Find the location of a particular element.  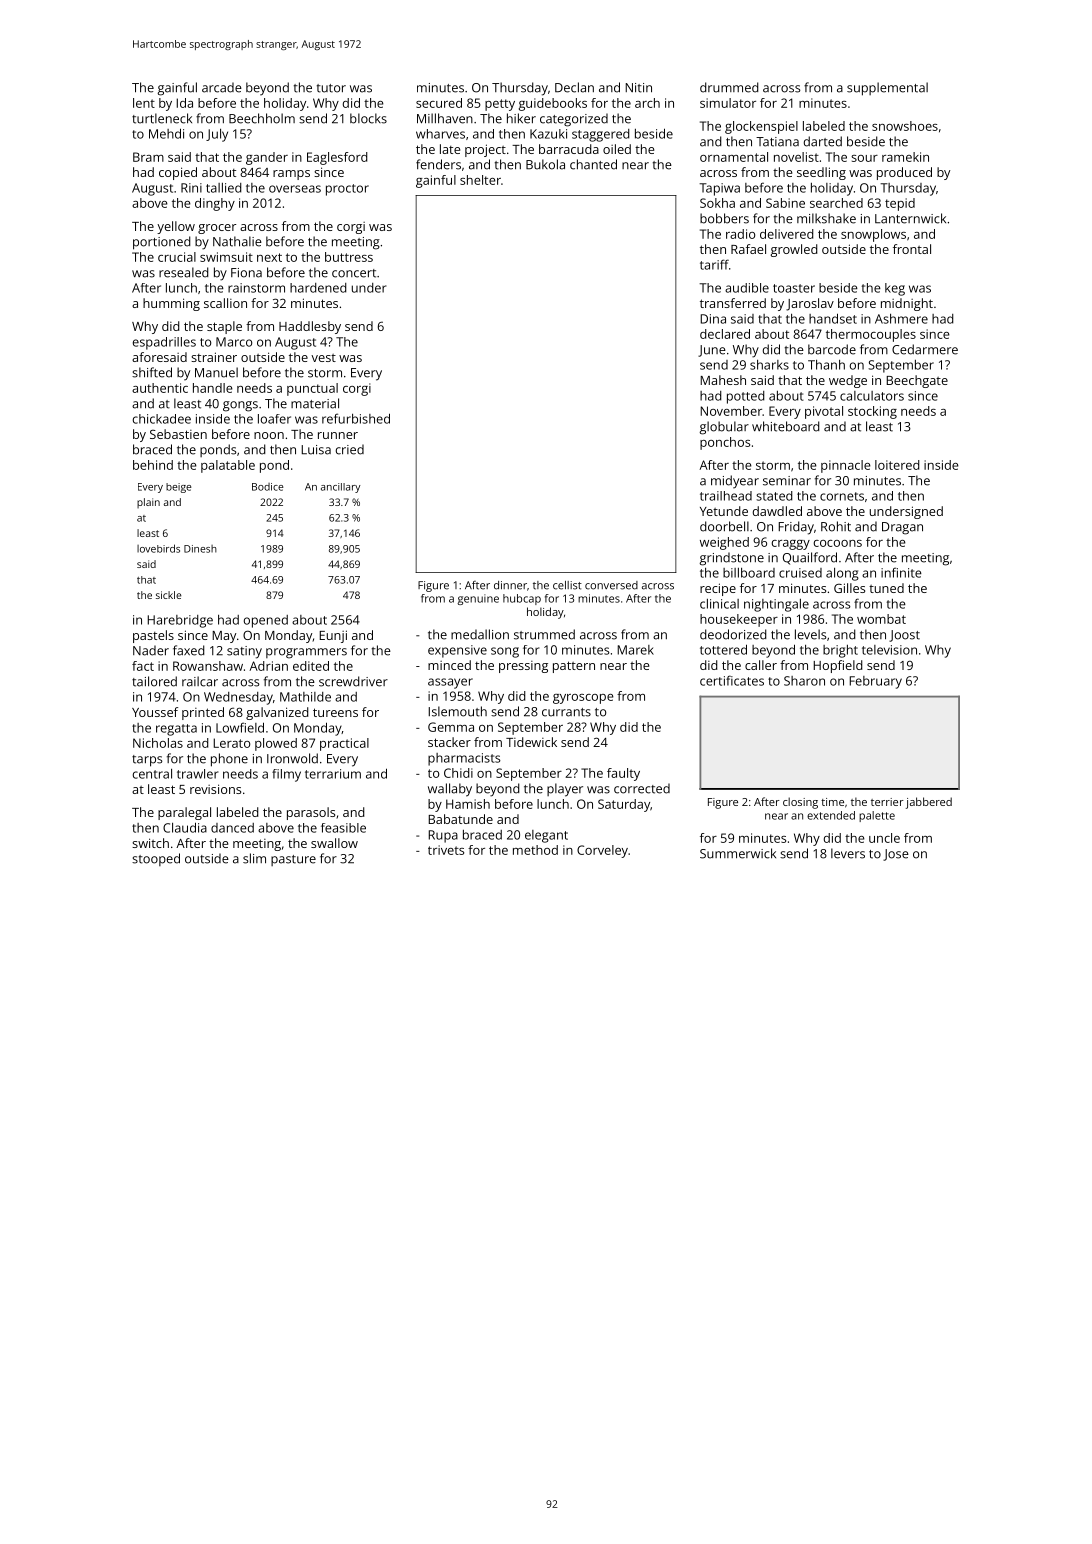

certificates is located at coordinates (732, 680).
